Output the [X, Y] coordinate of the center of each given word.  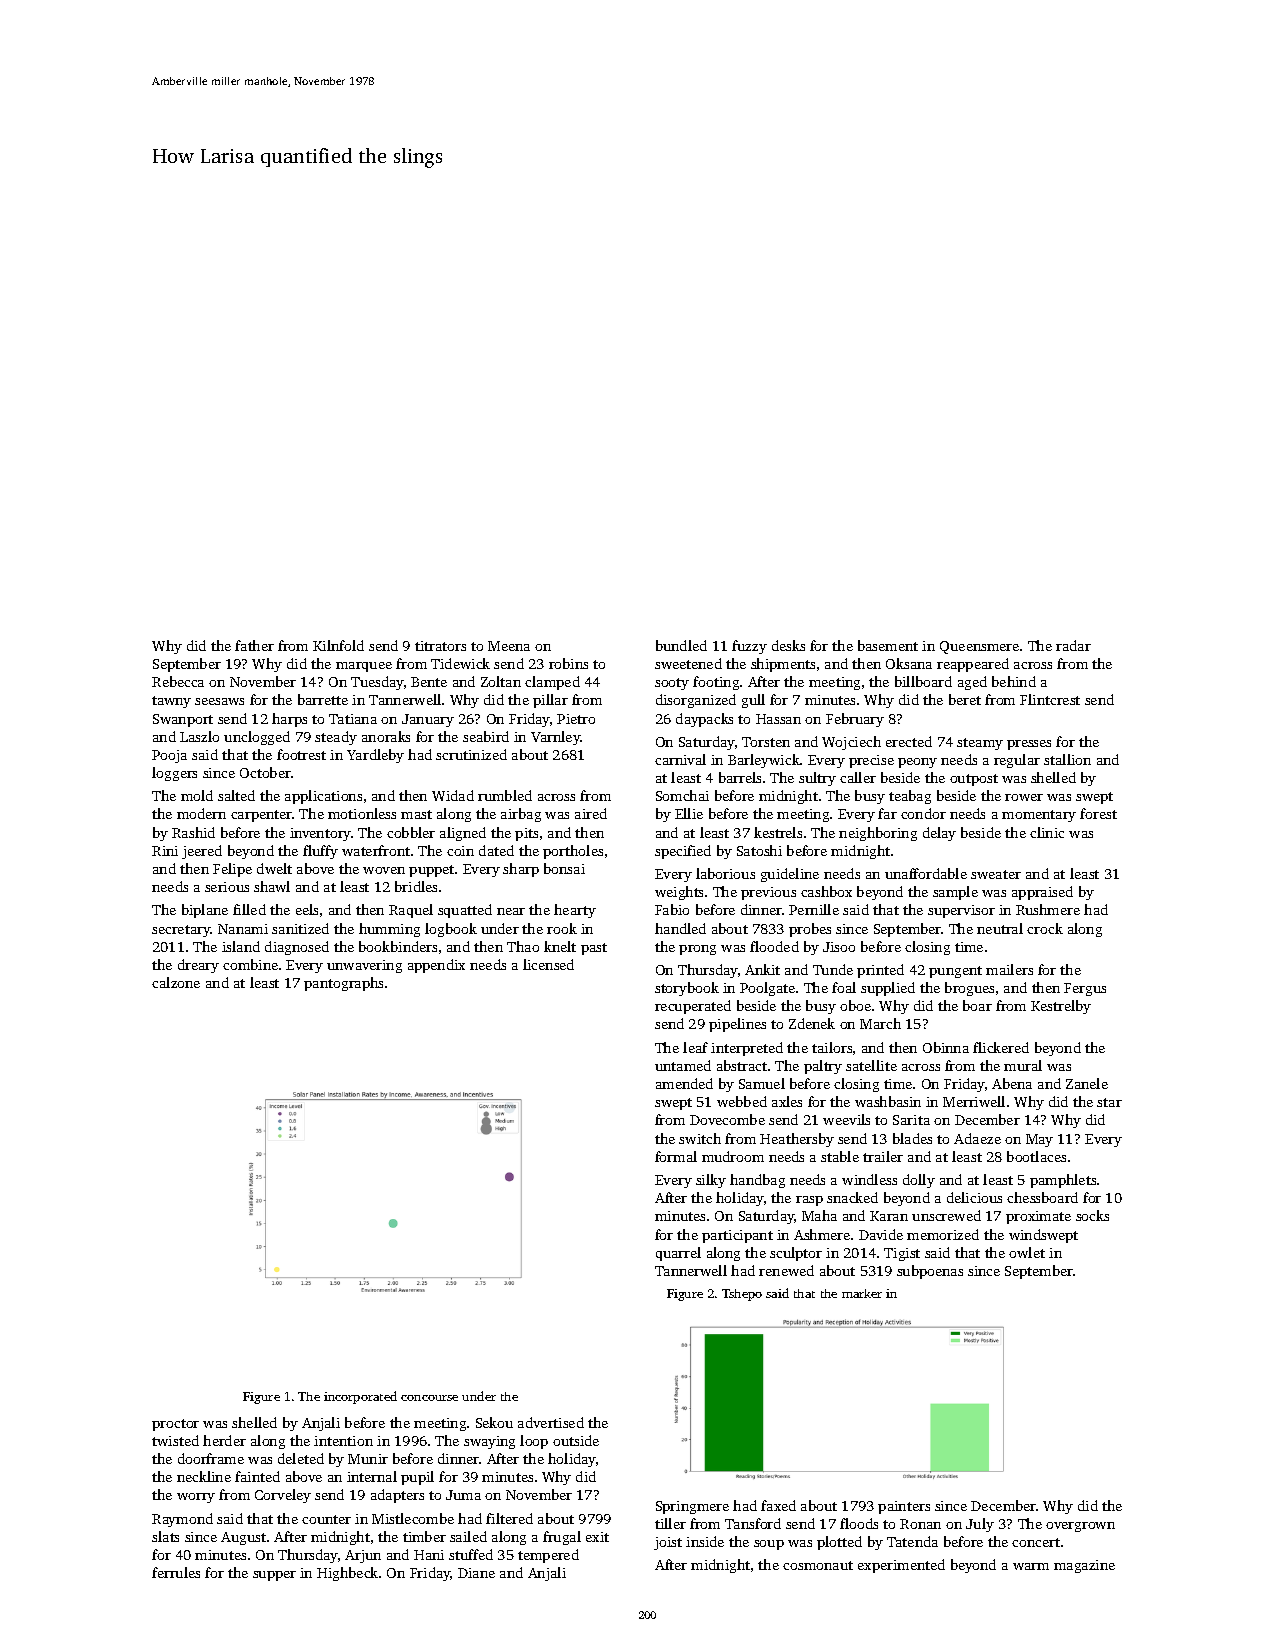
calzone [176, 982]
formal [676, 1156]
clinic [1047, 832]
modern [201, 813]
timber [424, 1536]
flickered [1001, 1047]
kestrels [778, 832]
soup [769, 1545]
